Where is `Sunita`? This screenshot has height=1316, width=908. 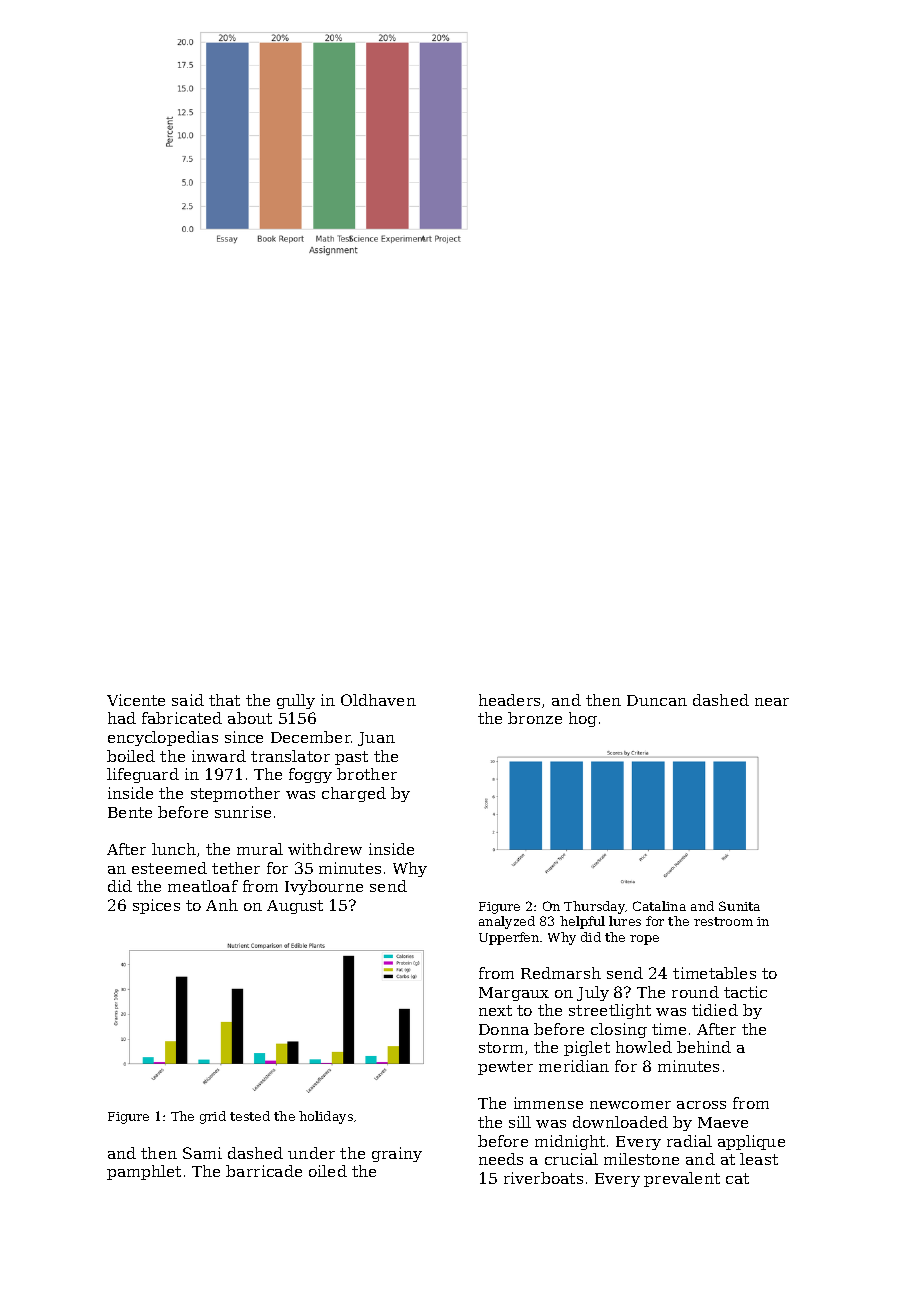
Sunita is located at coordinates (739, 906).
